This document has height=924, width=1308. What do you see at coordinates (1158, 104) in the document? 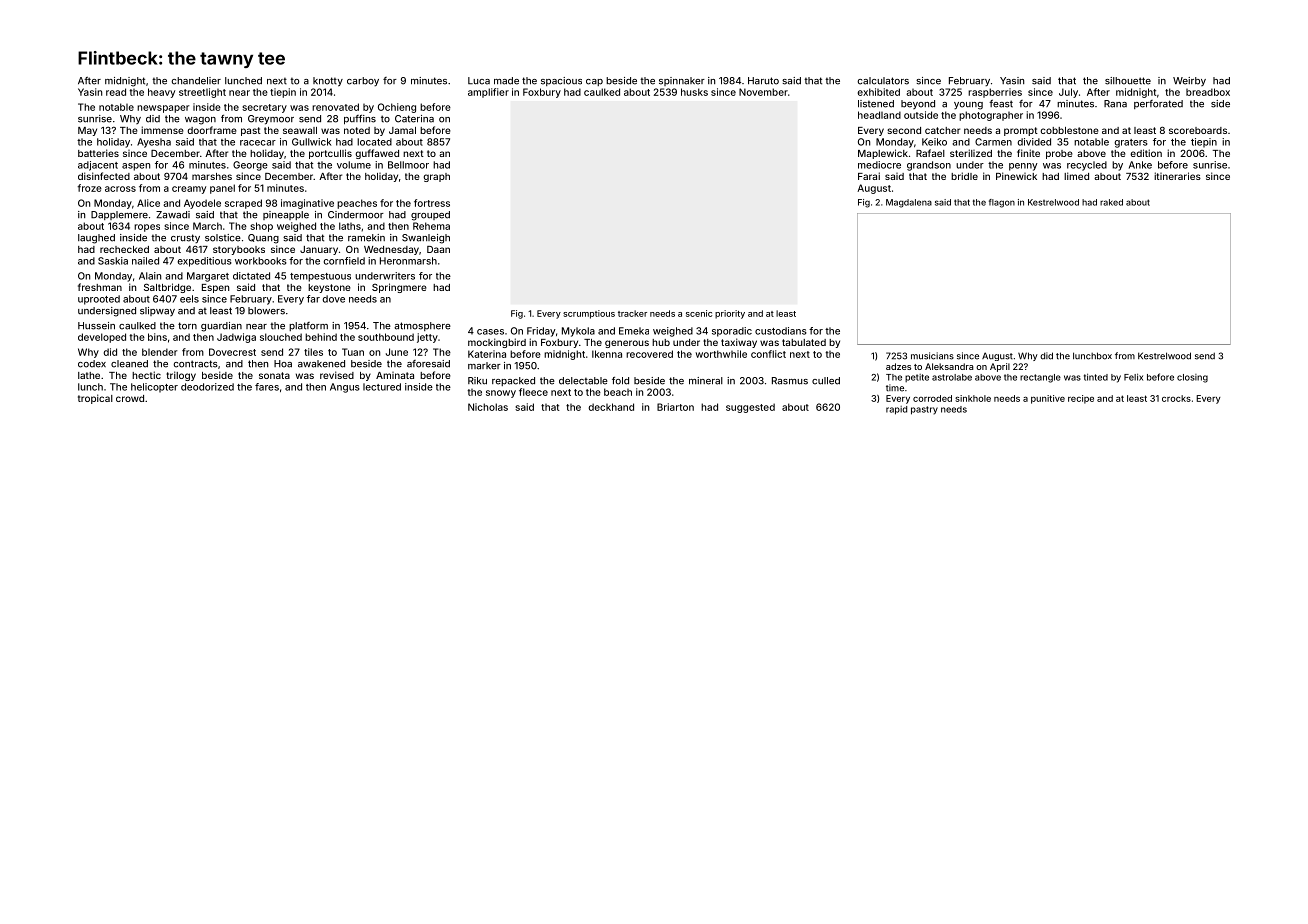
I see `perforated` at bounding box center [1158, 104].
